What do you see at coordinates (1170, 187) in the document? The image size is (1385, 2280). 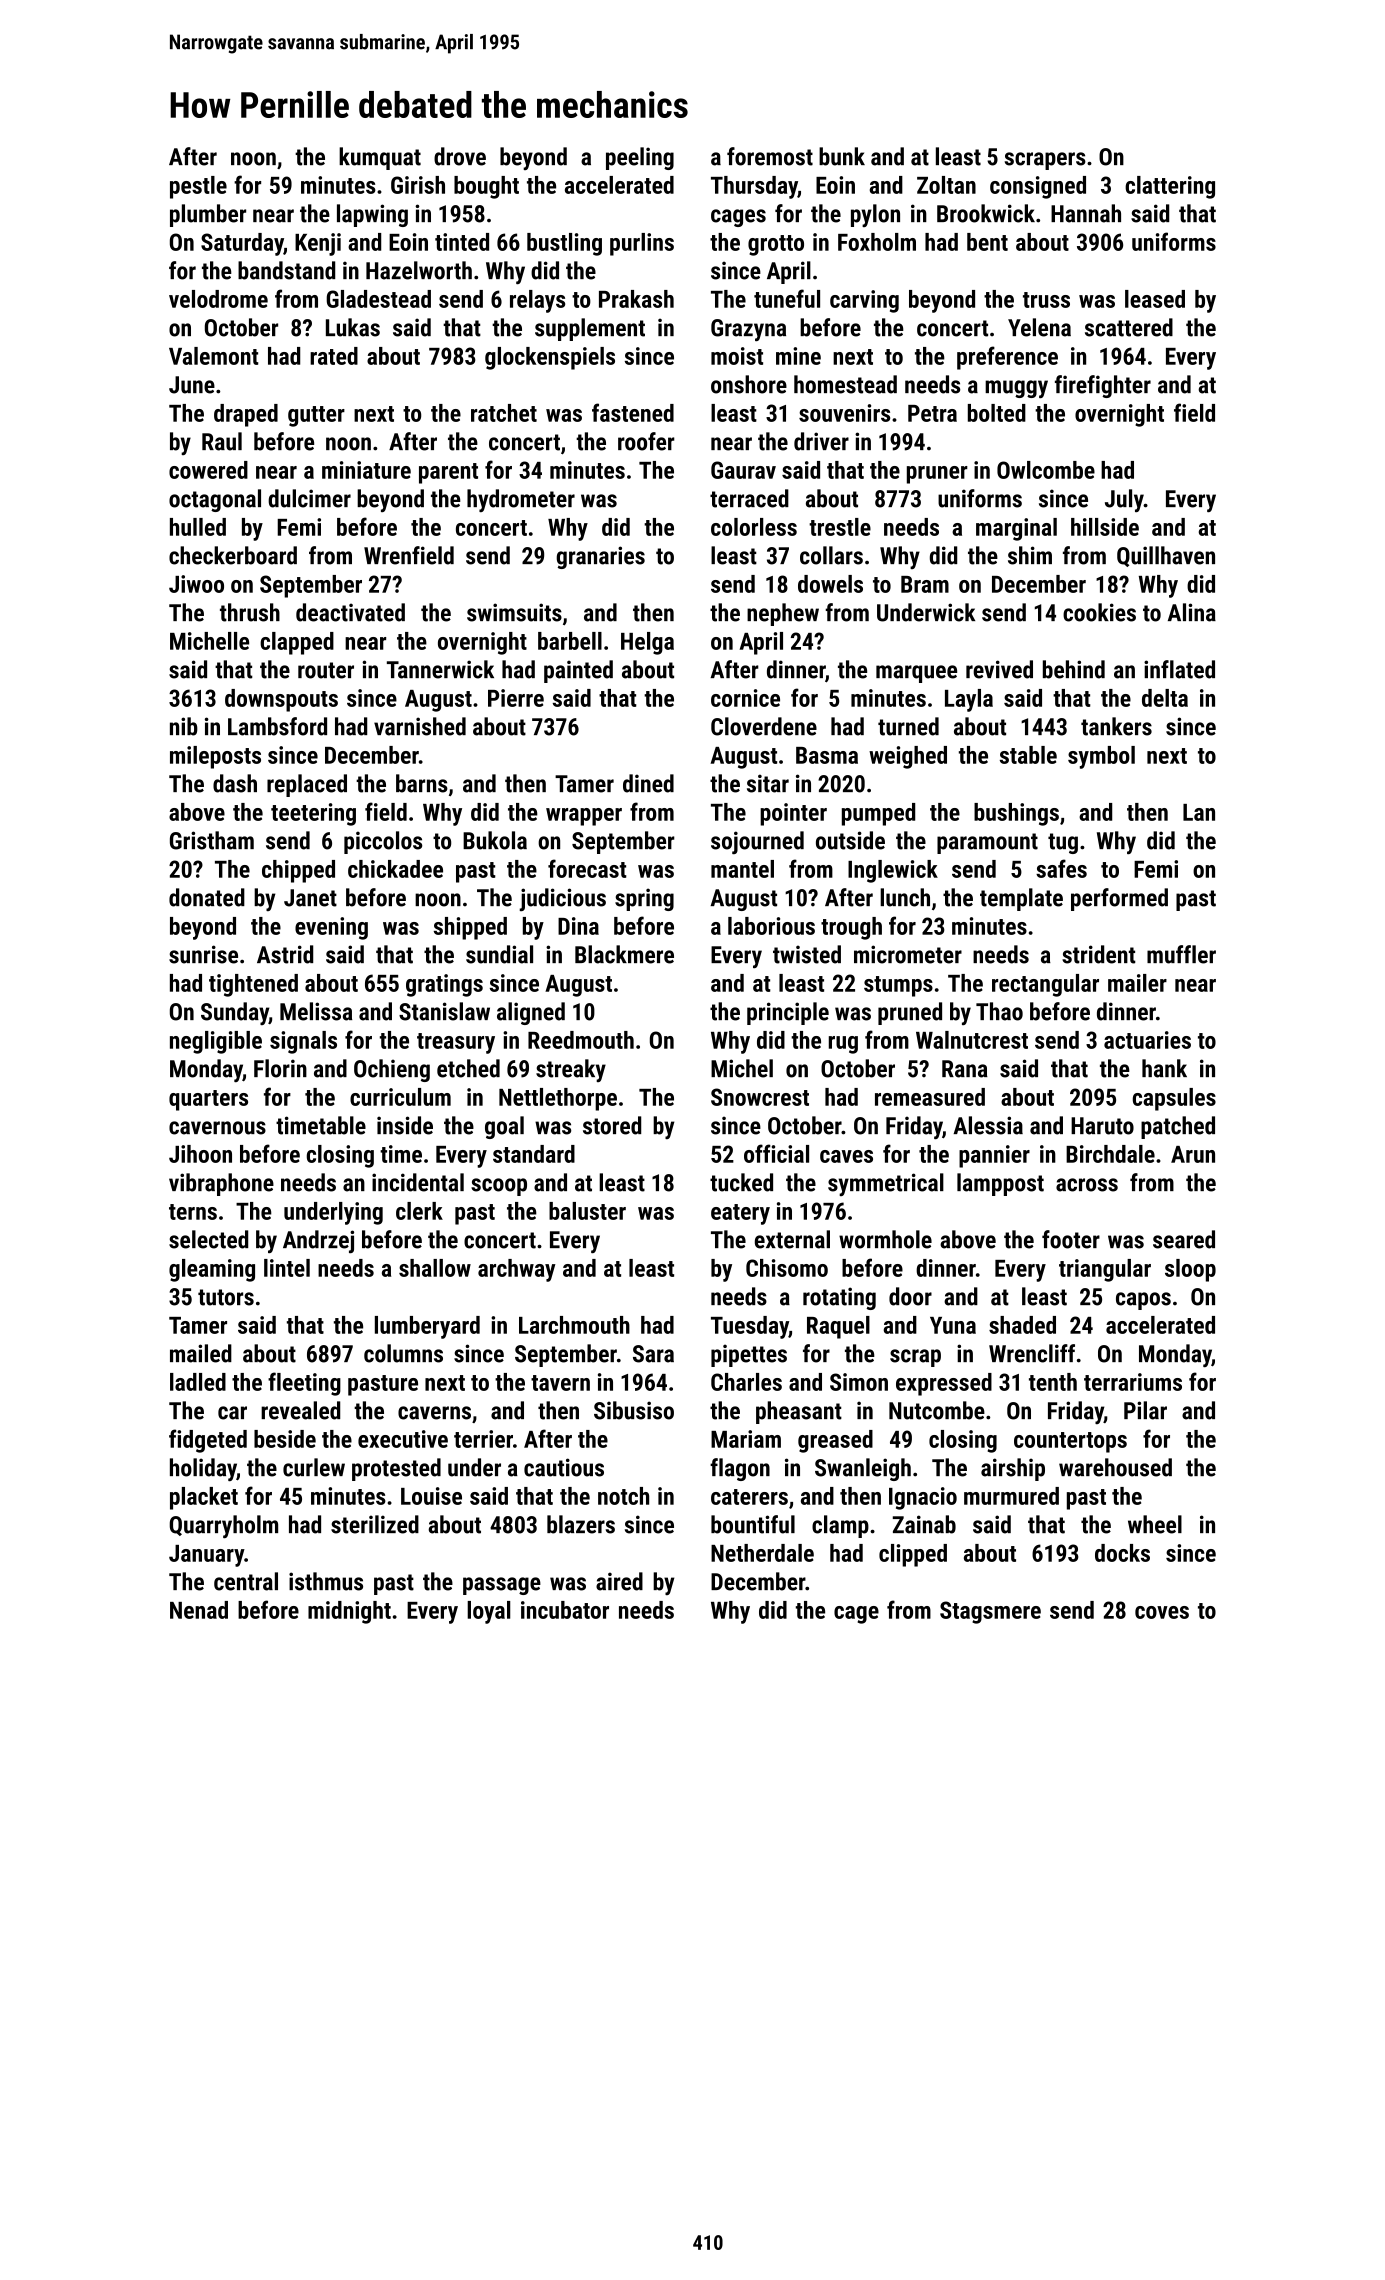 I see `clattering` at bounding box center [1170, 187].
